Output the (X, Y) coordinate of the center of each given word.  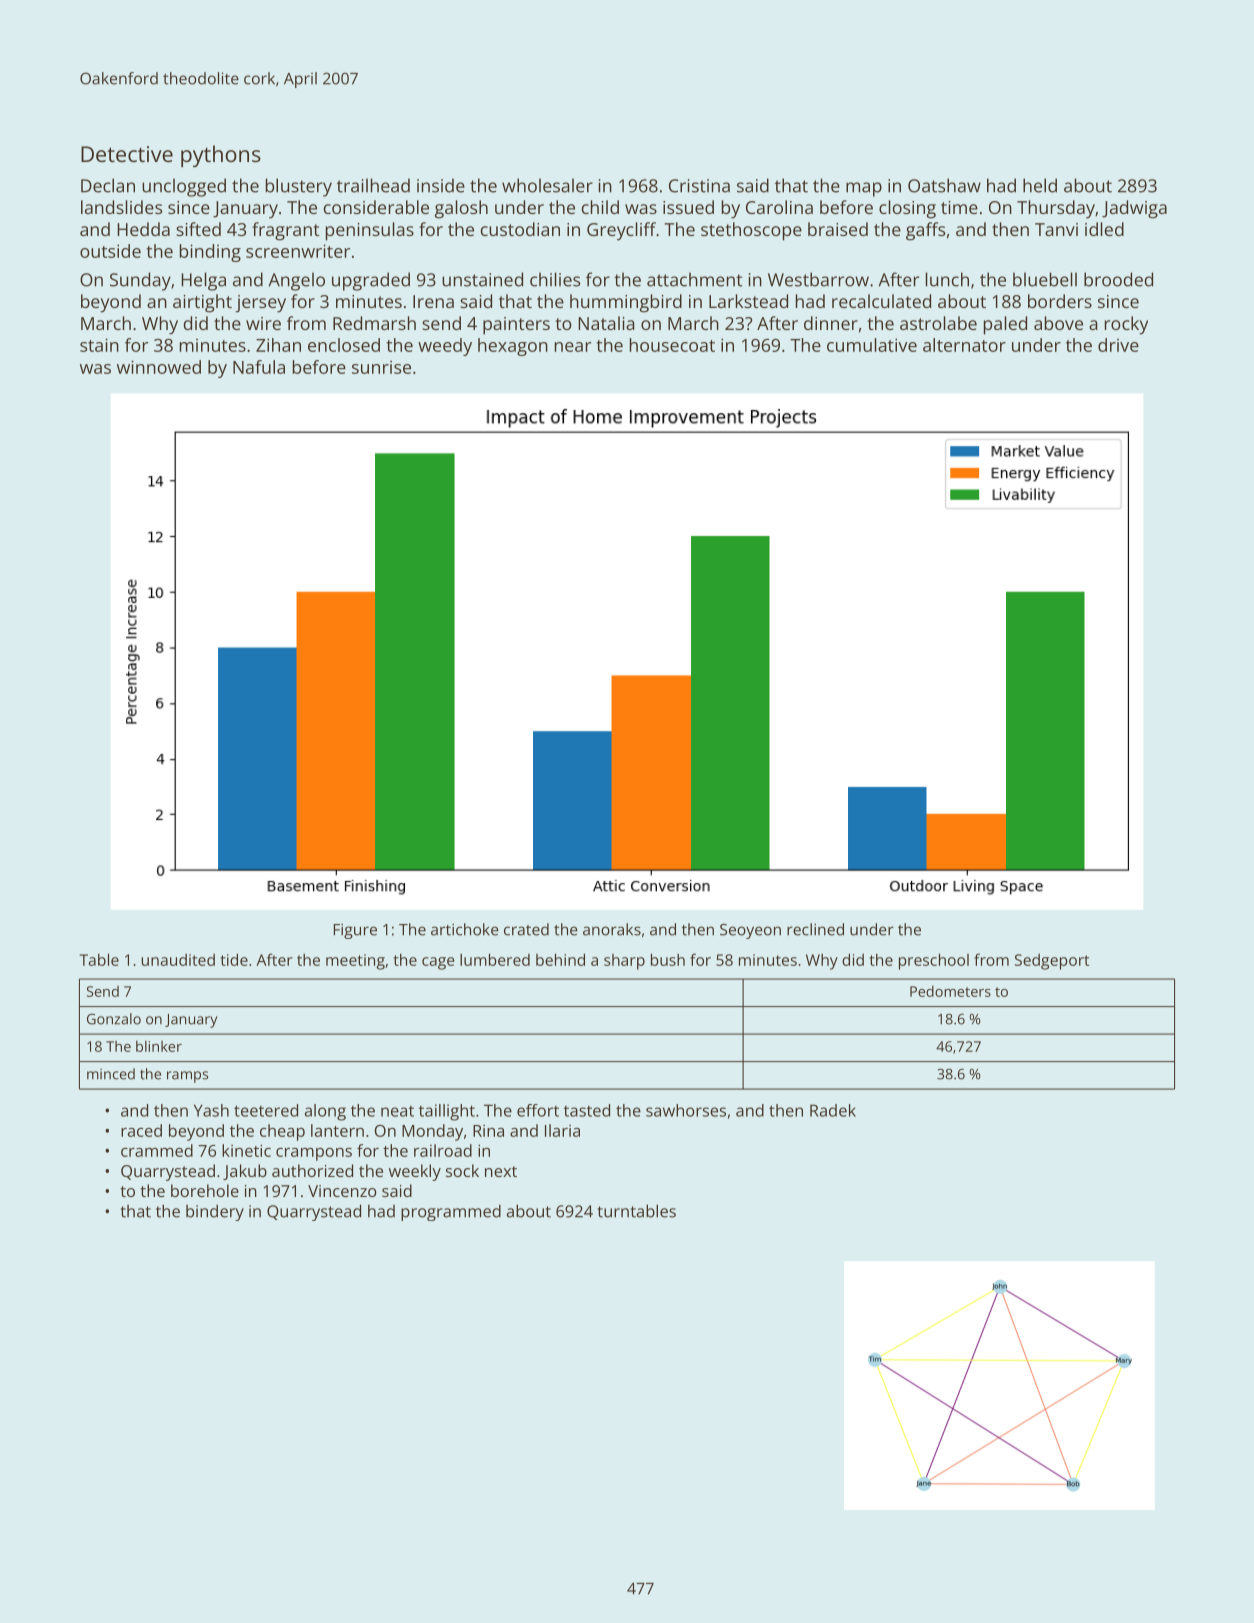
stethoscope (751, 231)
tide (234, 960)
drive (1118, 345)
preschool (934, 962)
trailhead (373, 185)
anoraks (612, 929)
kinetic (246, 1150)
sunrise (381, 367)
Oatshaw (944, 185)
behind (560, 960)
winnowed (159, 367)
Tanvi (1056, 229)
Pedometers (950, 991)
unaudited (178, 960)
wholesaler (547, 185)
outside (110, 251)
